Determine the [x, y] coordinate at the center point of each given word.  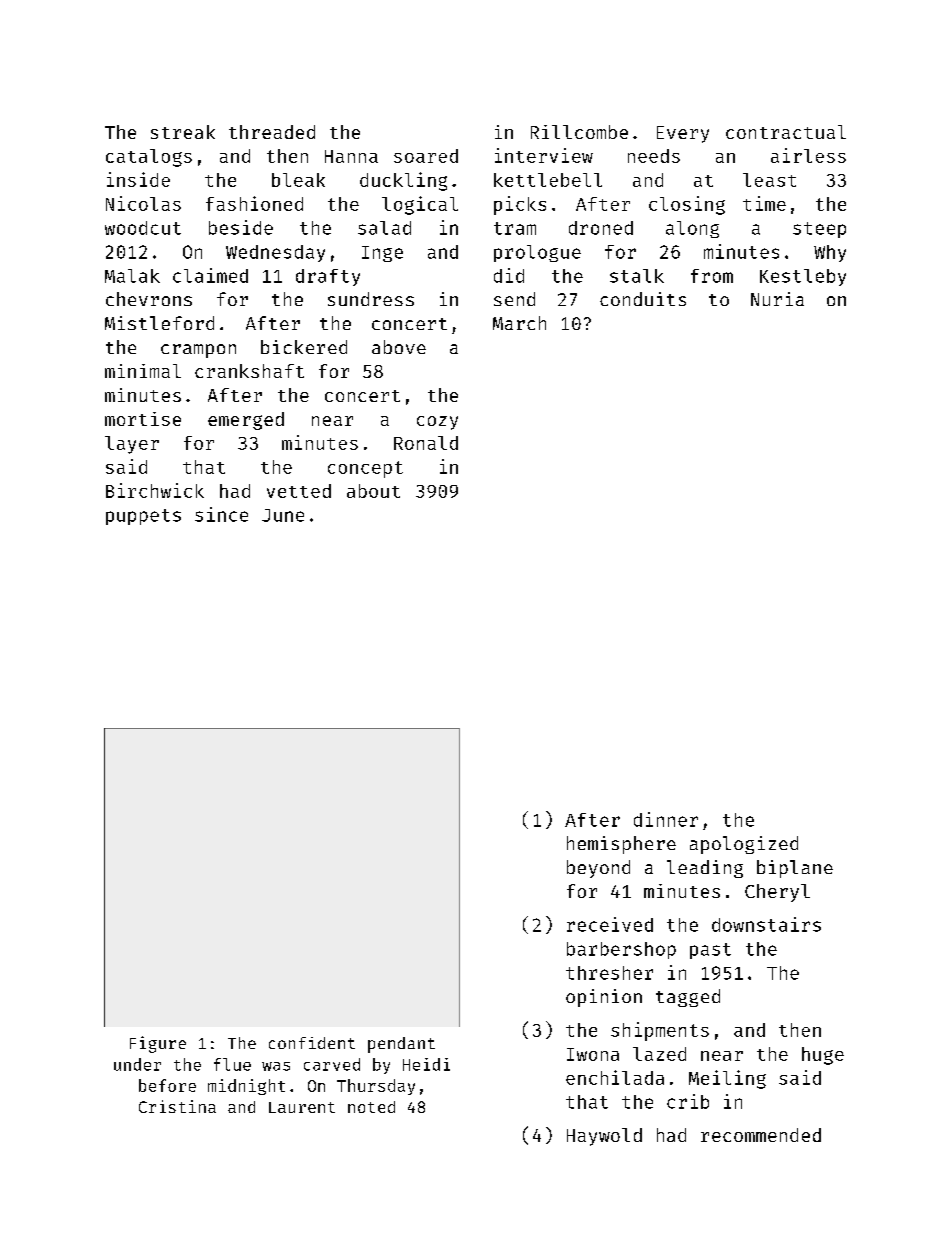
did [509, 275]
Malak [132, 276]
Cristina [177, 1106]
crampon [198, 351]
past [710, 951]
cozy [437, 423]
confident [312, 1043]
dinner [666, 819]
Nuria [777, 299]
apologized [744, 845]
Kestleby [803, 277]
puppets [143, 517]
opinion [604, 998]
